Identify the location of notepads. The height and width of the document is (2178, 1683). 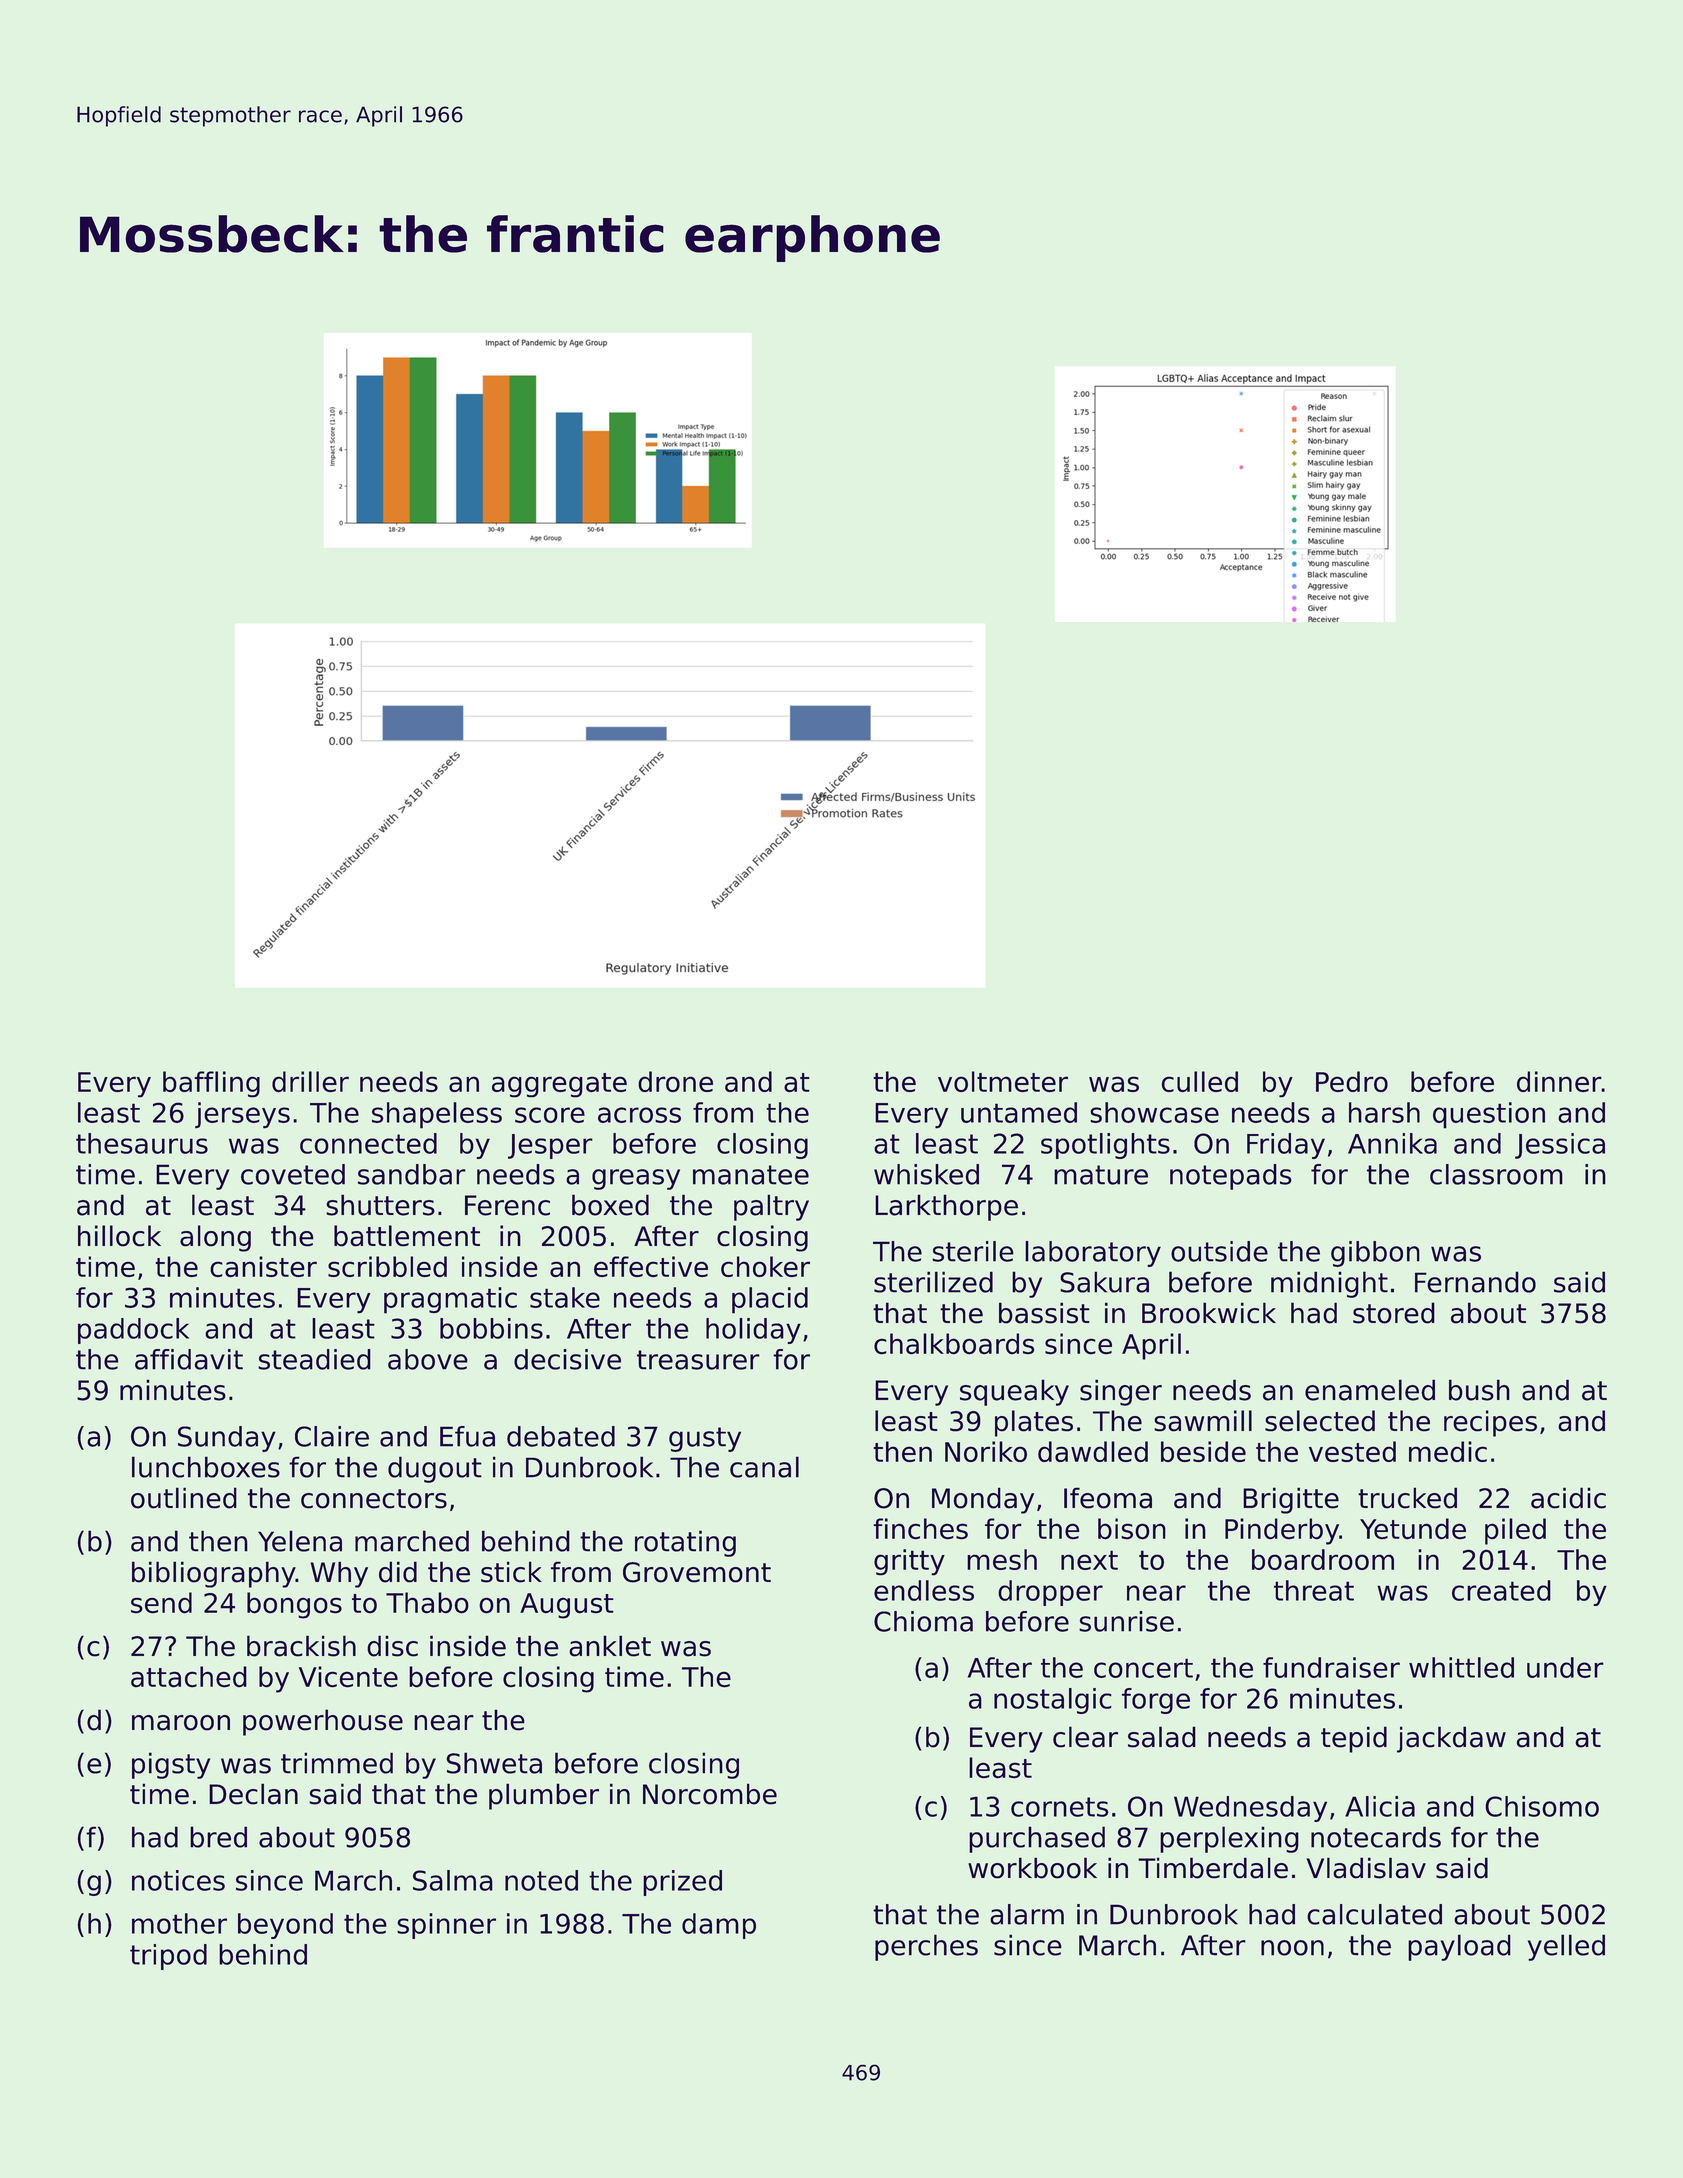
(1231, 1177).
